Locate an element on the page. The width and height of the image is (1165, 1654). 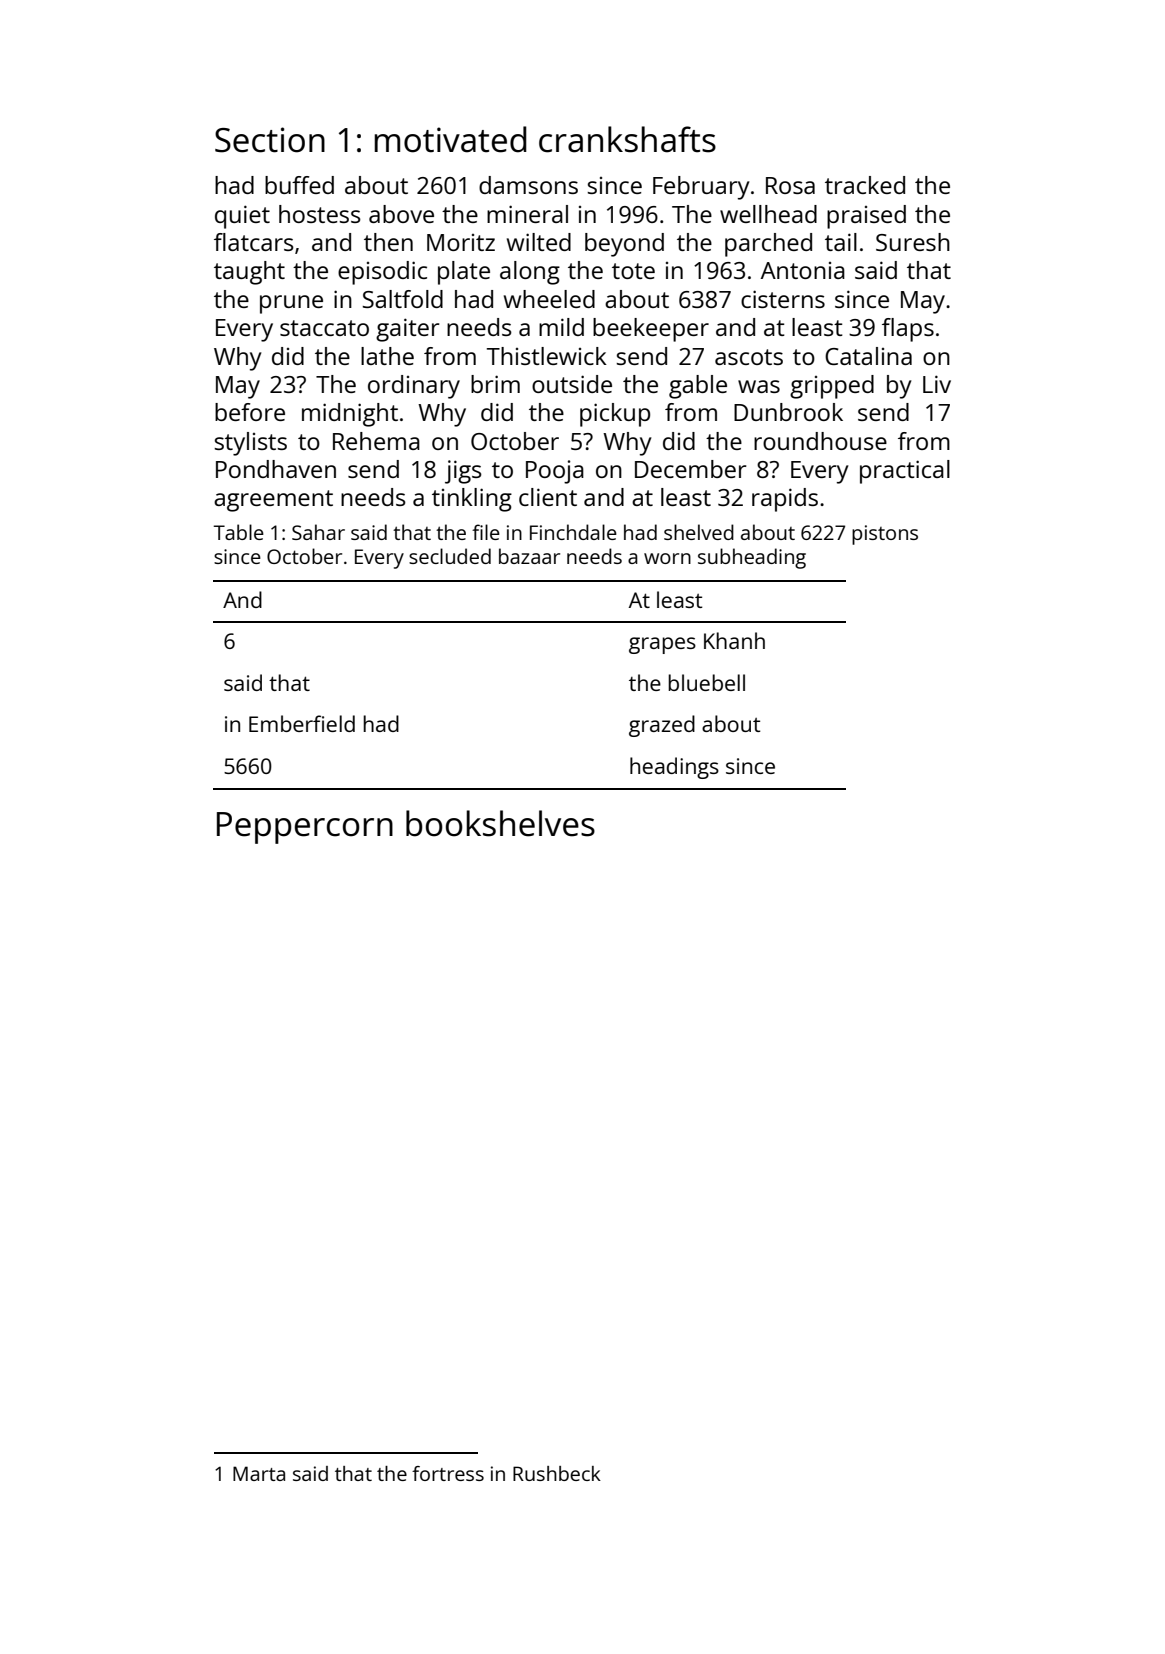
lathe is located at coordinates (387, 356).
